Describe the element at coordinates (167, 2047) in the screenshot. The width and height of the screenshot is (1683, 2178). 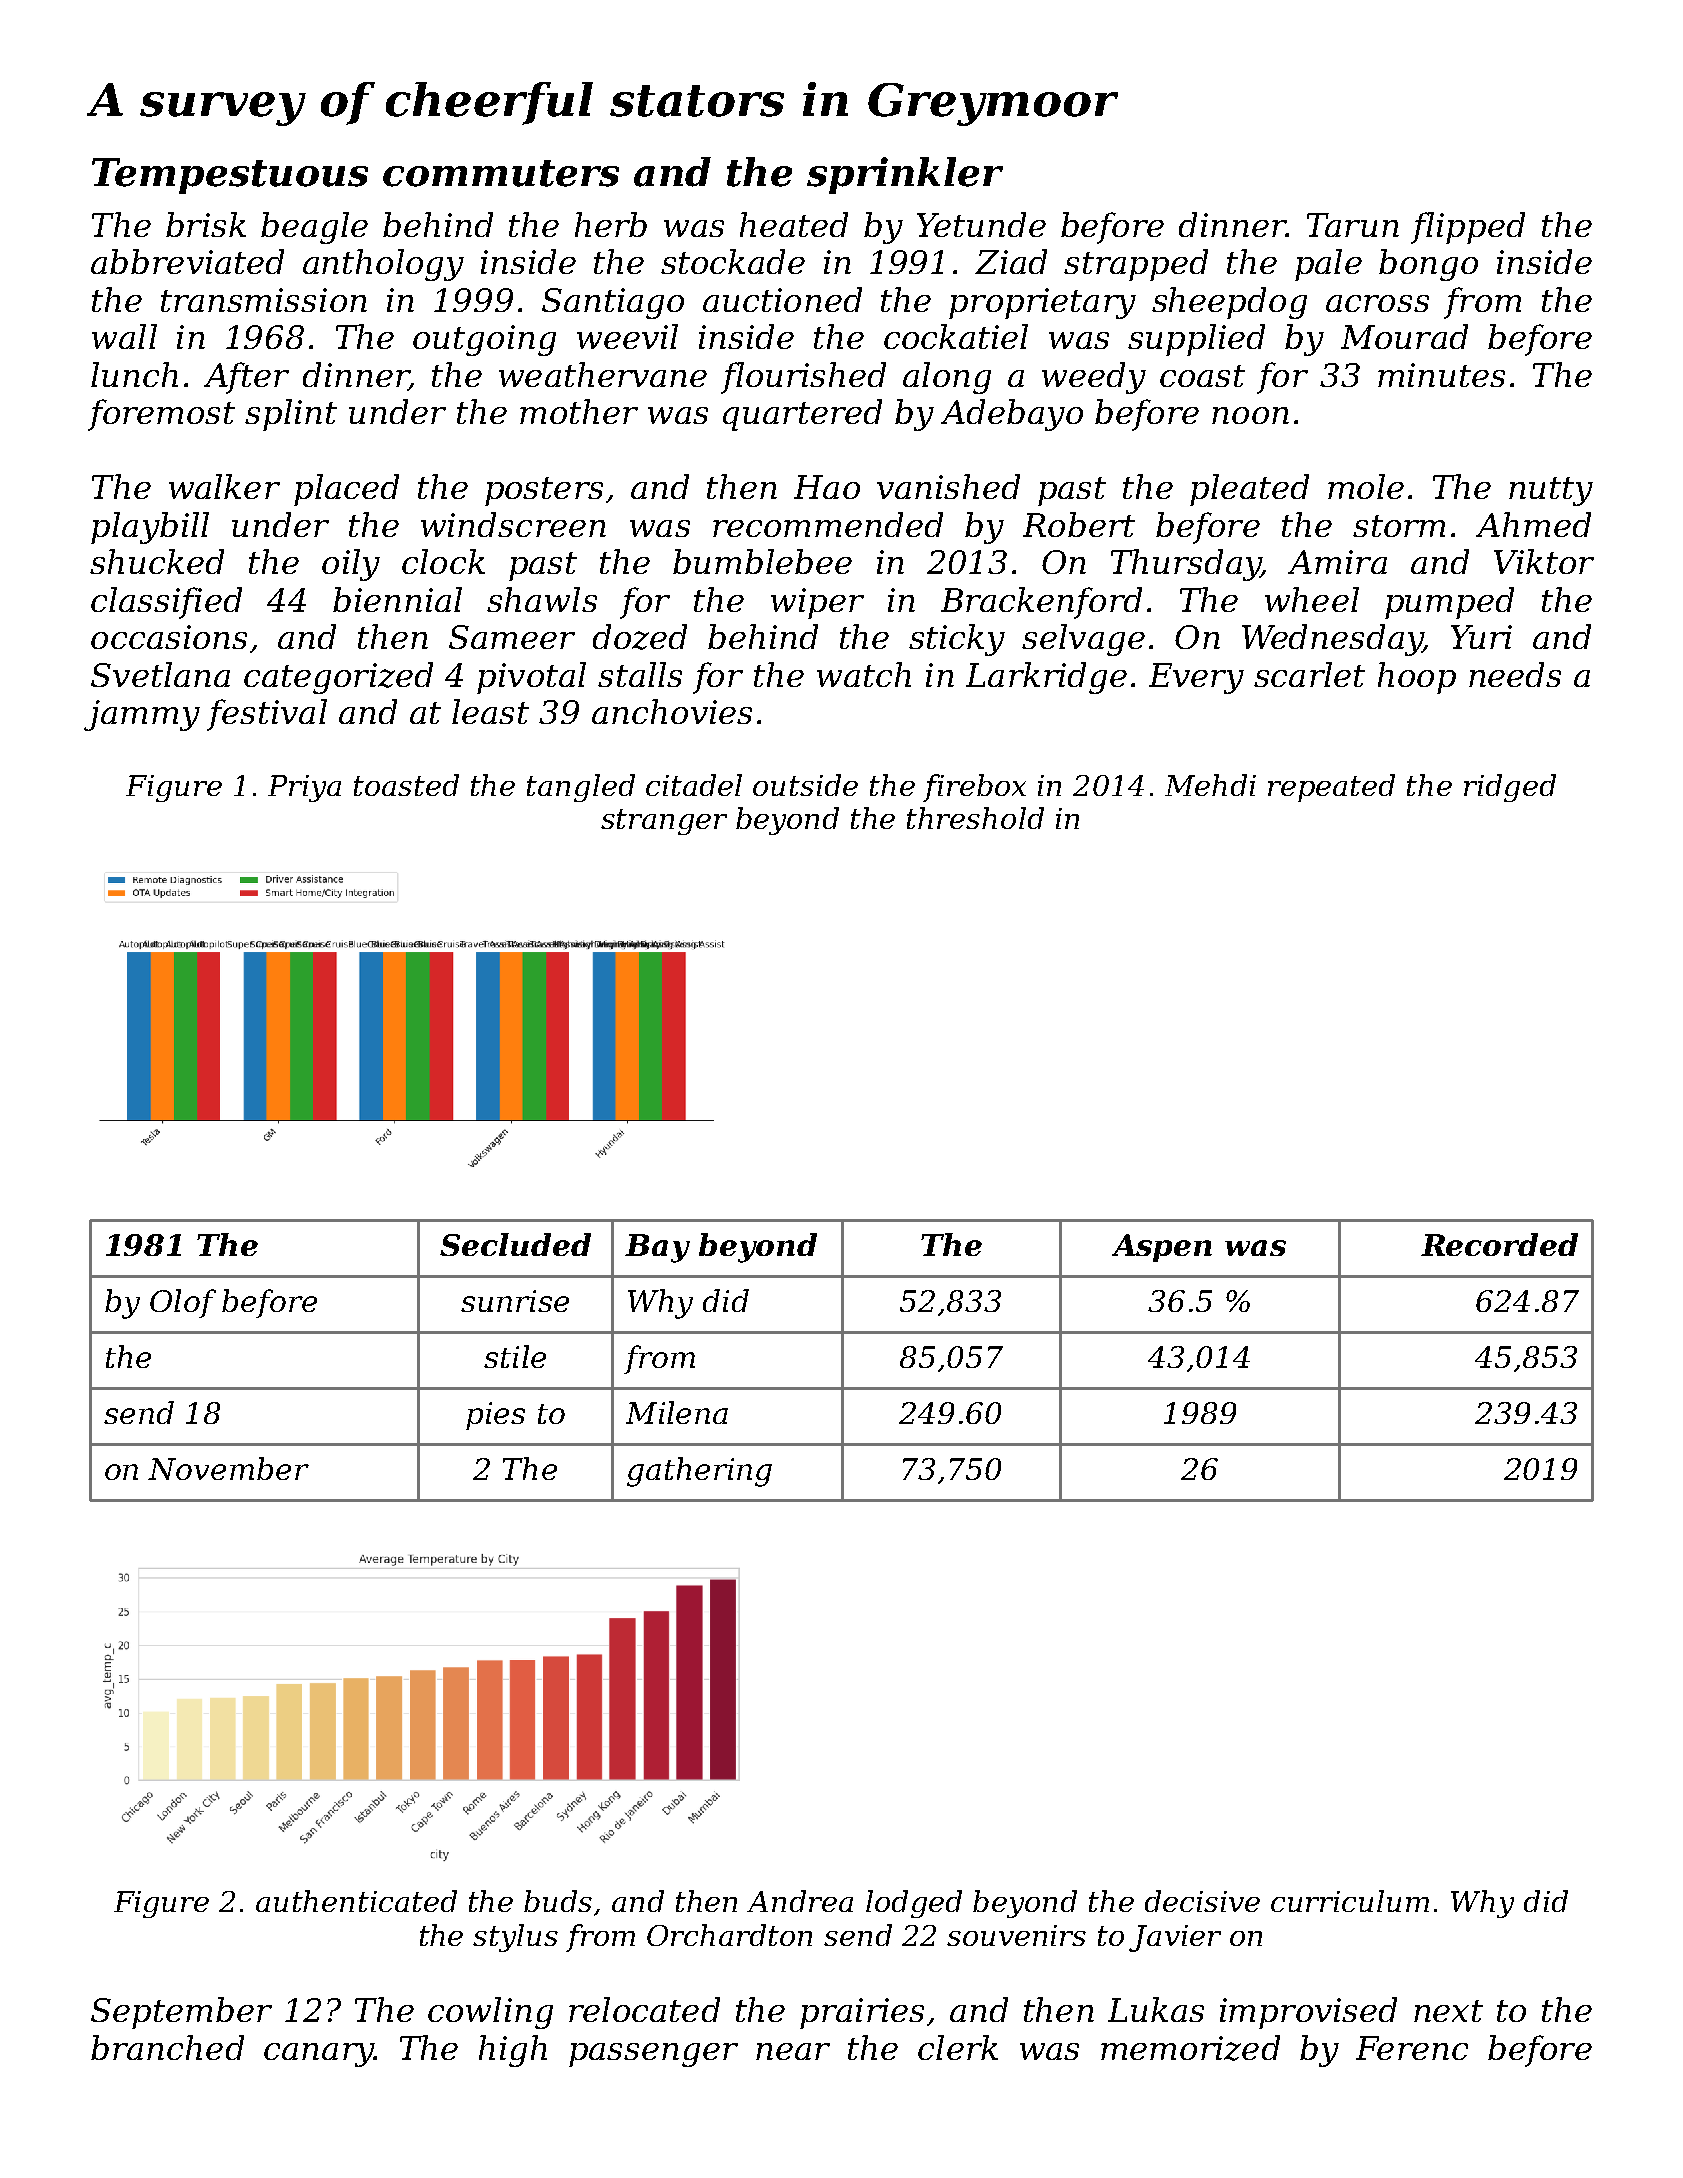
I see `branched` at that location.
